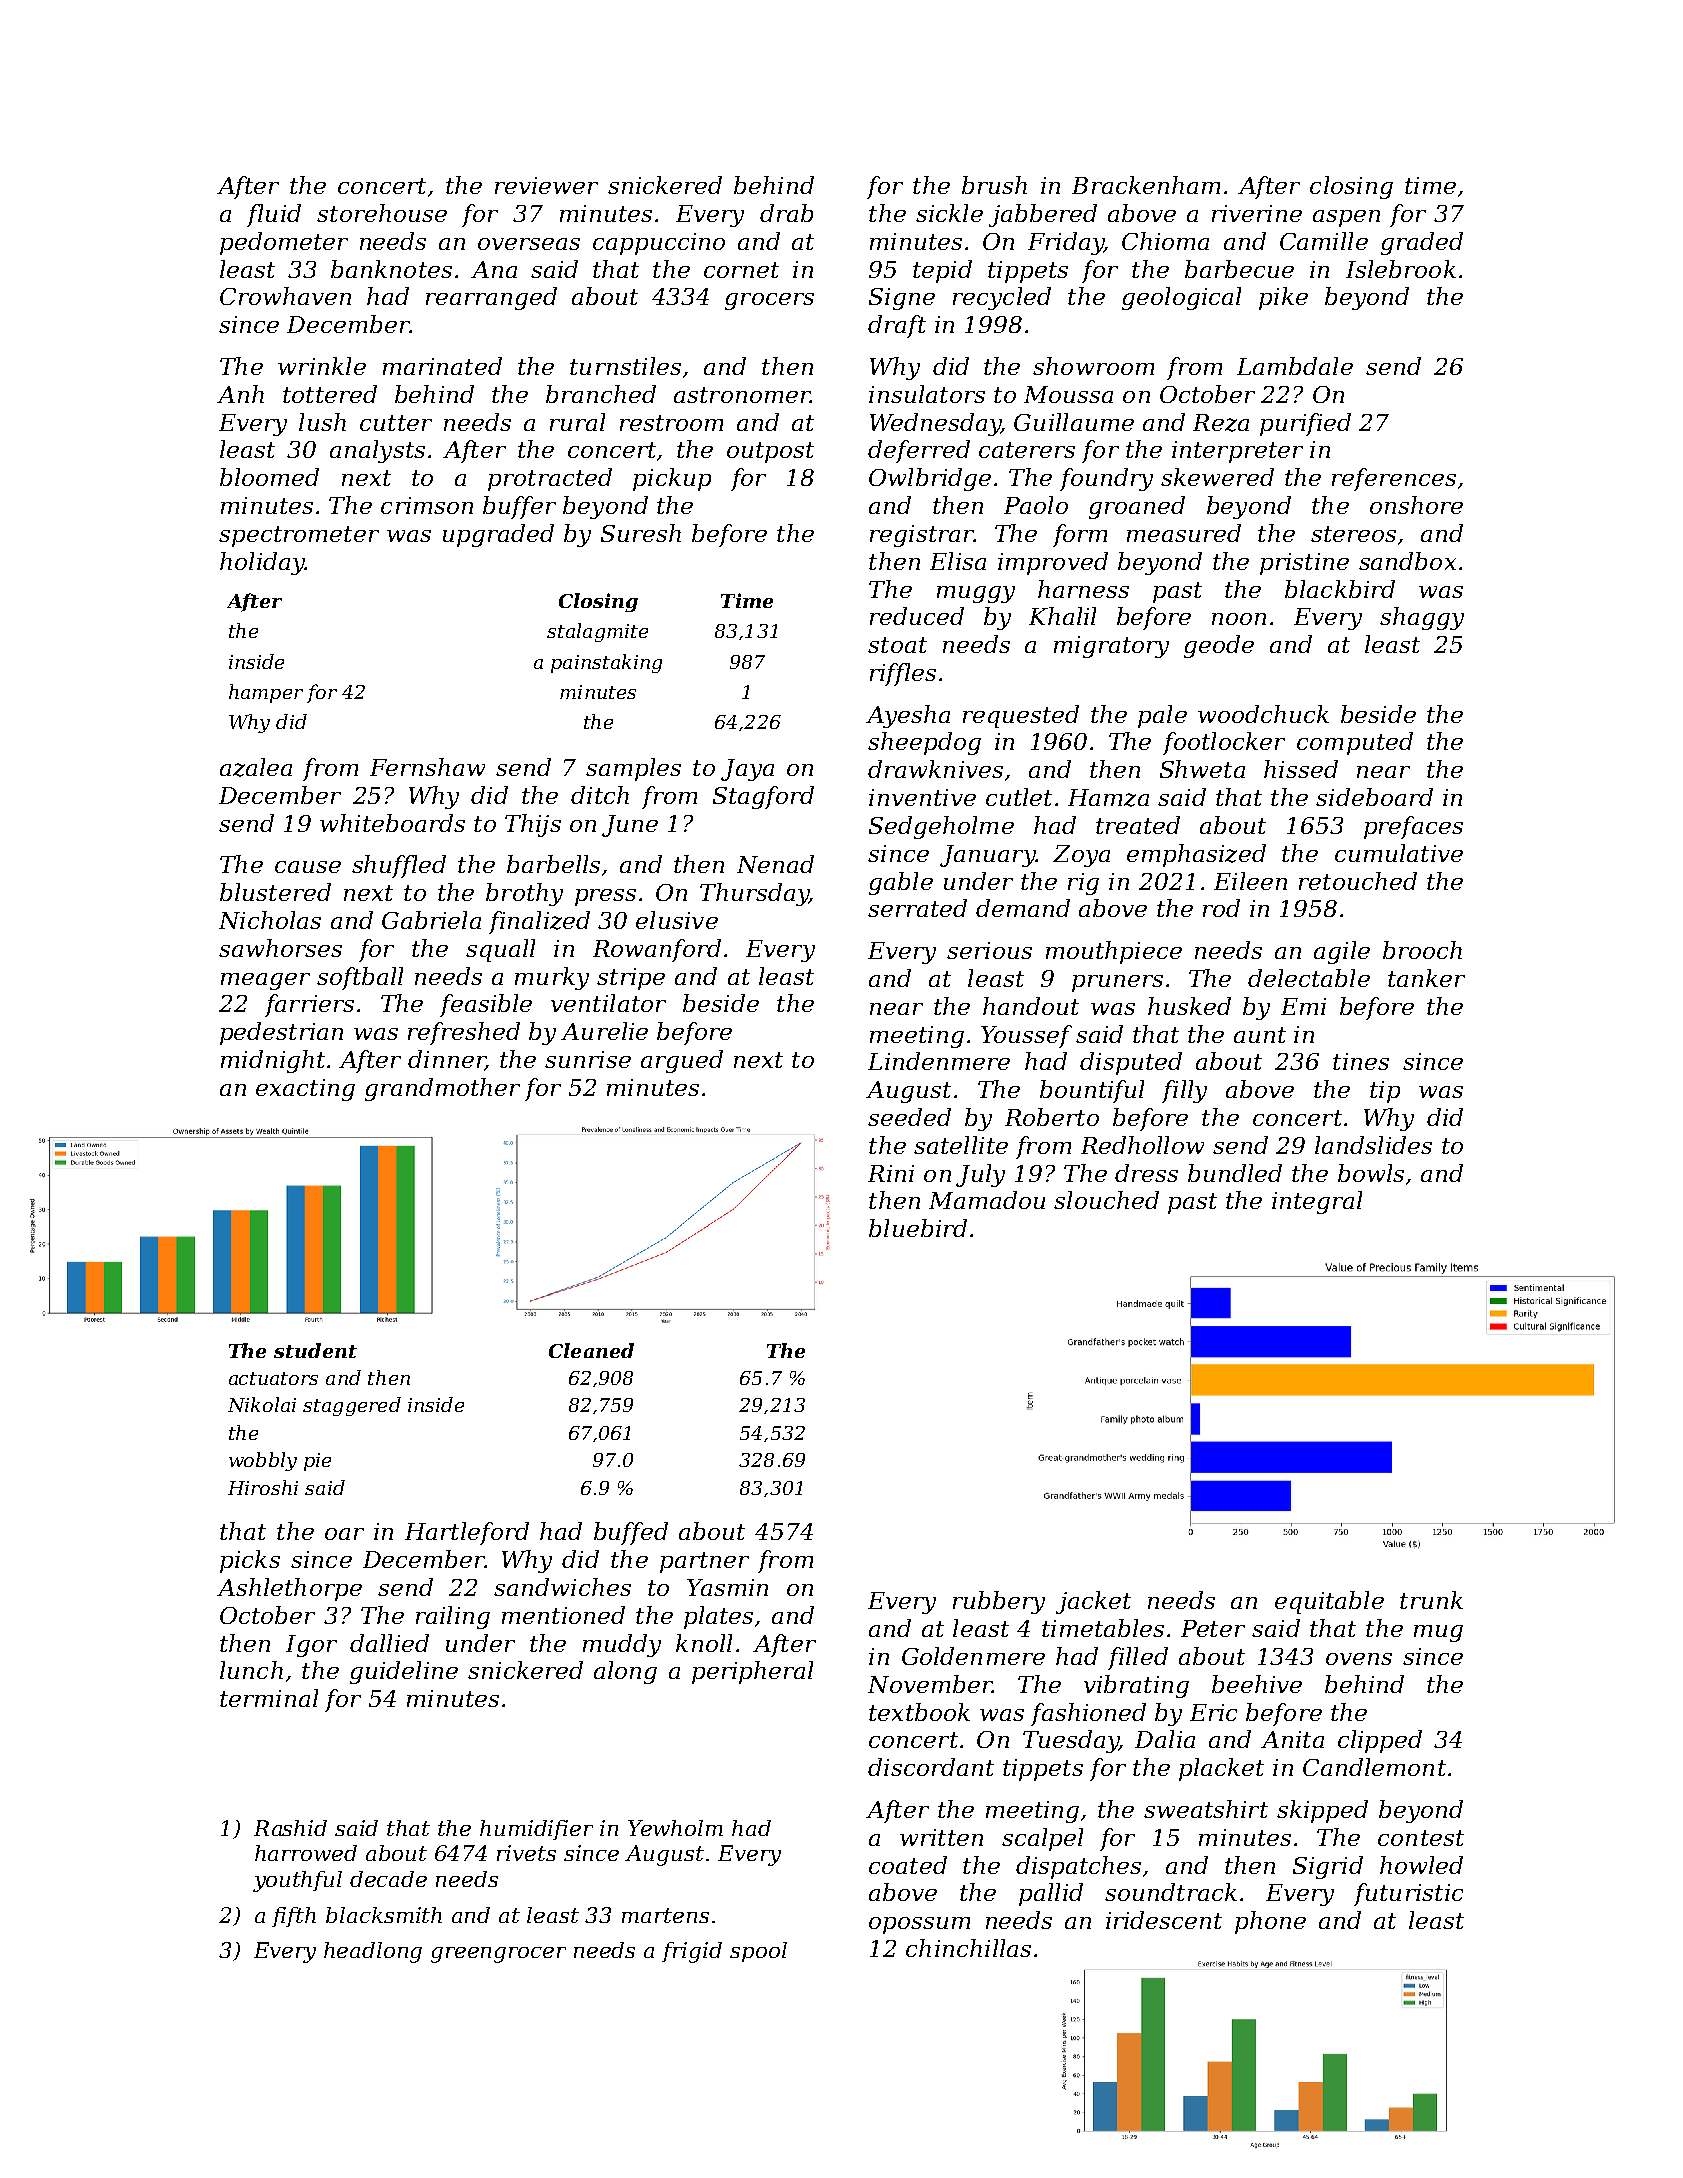  What do you see at coordinates (968, 1948) in the screenshot?
I see `chinchillas` at bounding box center [968, 1948].
